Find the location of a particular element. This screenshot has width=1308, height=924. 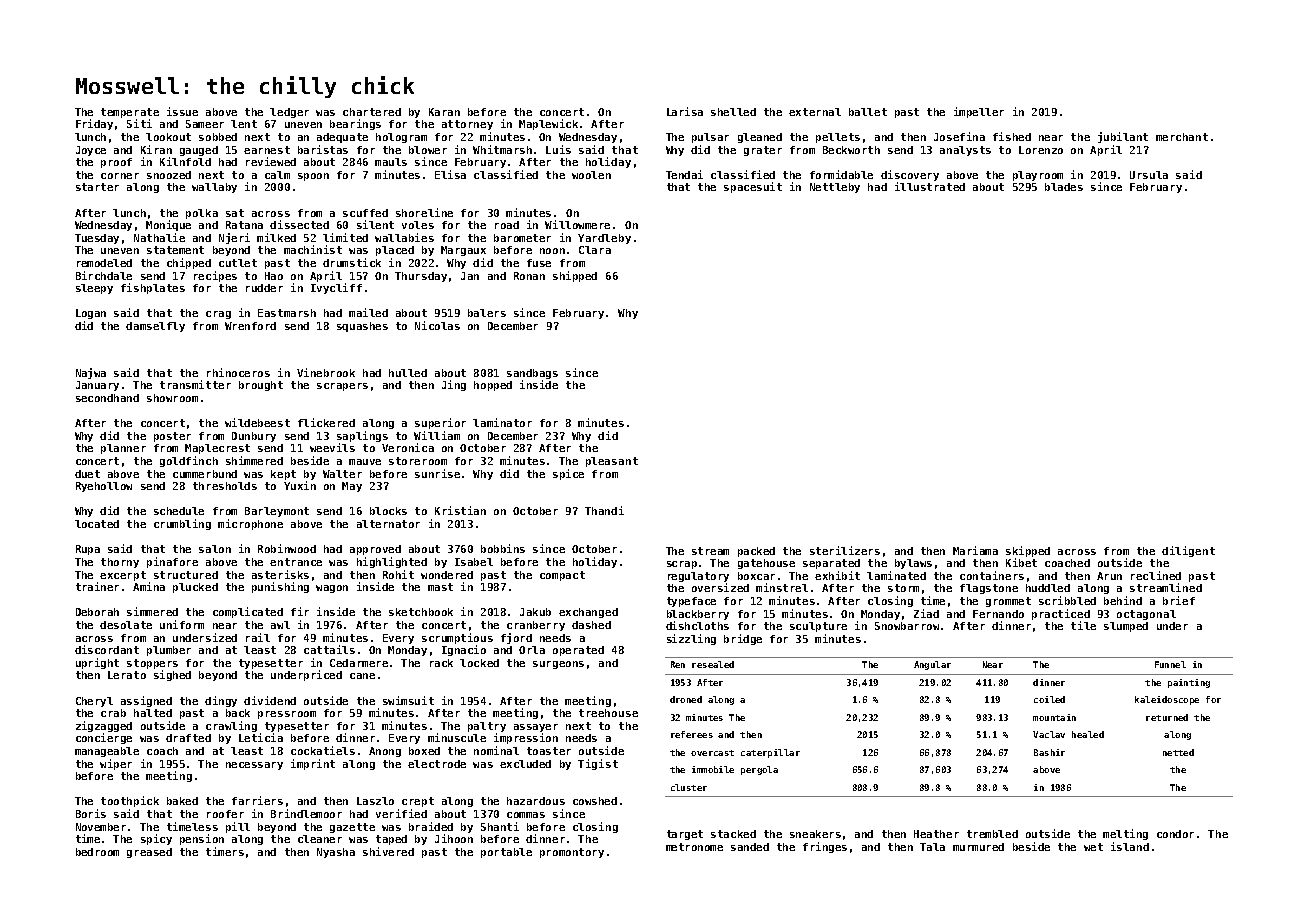

wet is located at coordinates (1093, 847).
